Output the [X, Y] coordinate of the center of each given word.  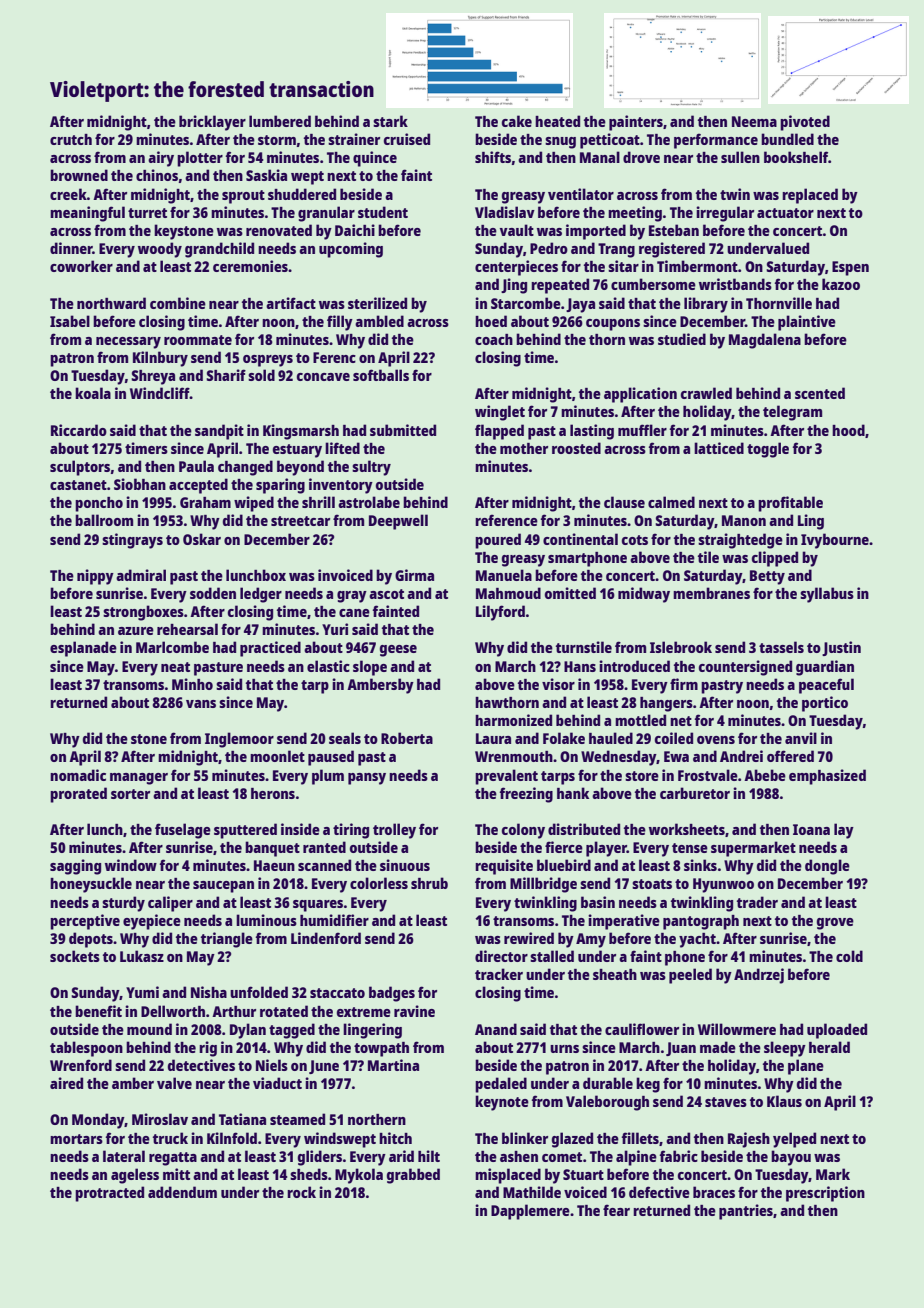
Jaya [580, 305]
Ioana [811, 829]
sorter [130, 794]
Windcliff [160, 393]
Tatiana [242, 1119]
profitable [790, 504]
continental [580, 539]
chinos [157, 175]
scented [820, 393]
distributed [584, 829]
